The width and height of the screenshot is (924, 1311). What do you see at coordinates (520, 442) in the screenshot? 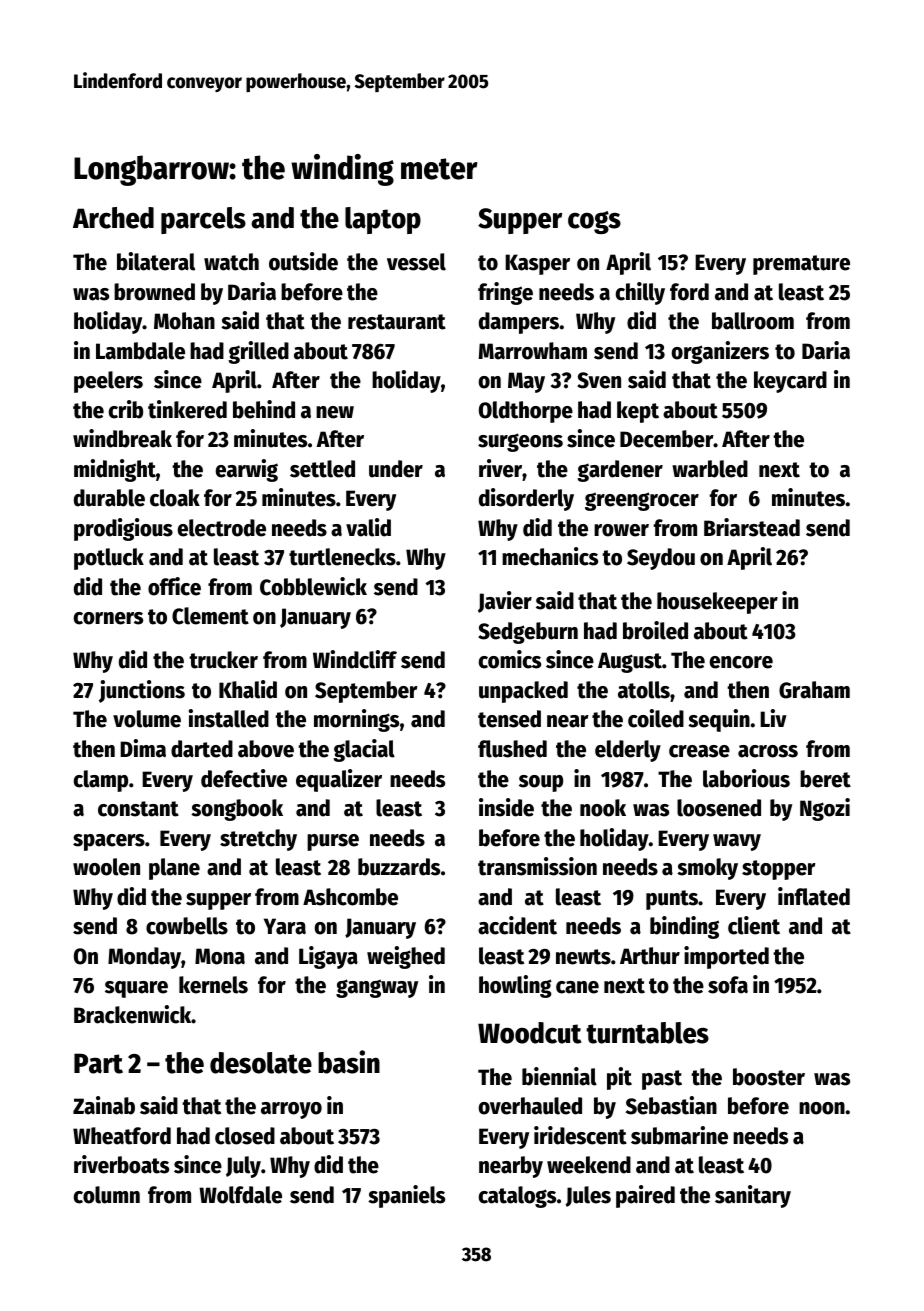
I see `surgeons` at bounding box center [520, 442].
